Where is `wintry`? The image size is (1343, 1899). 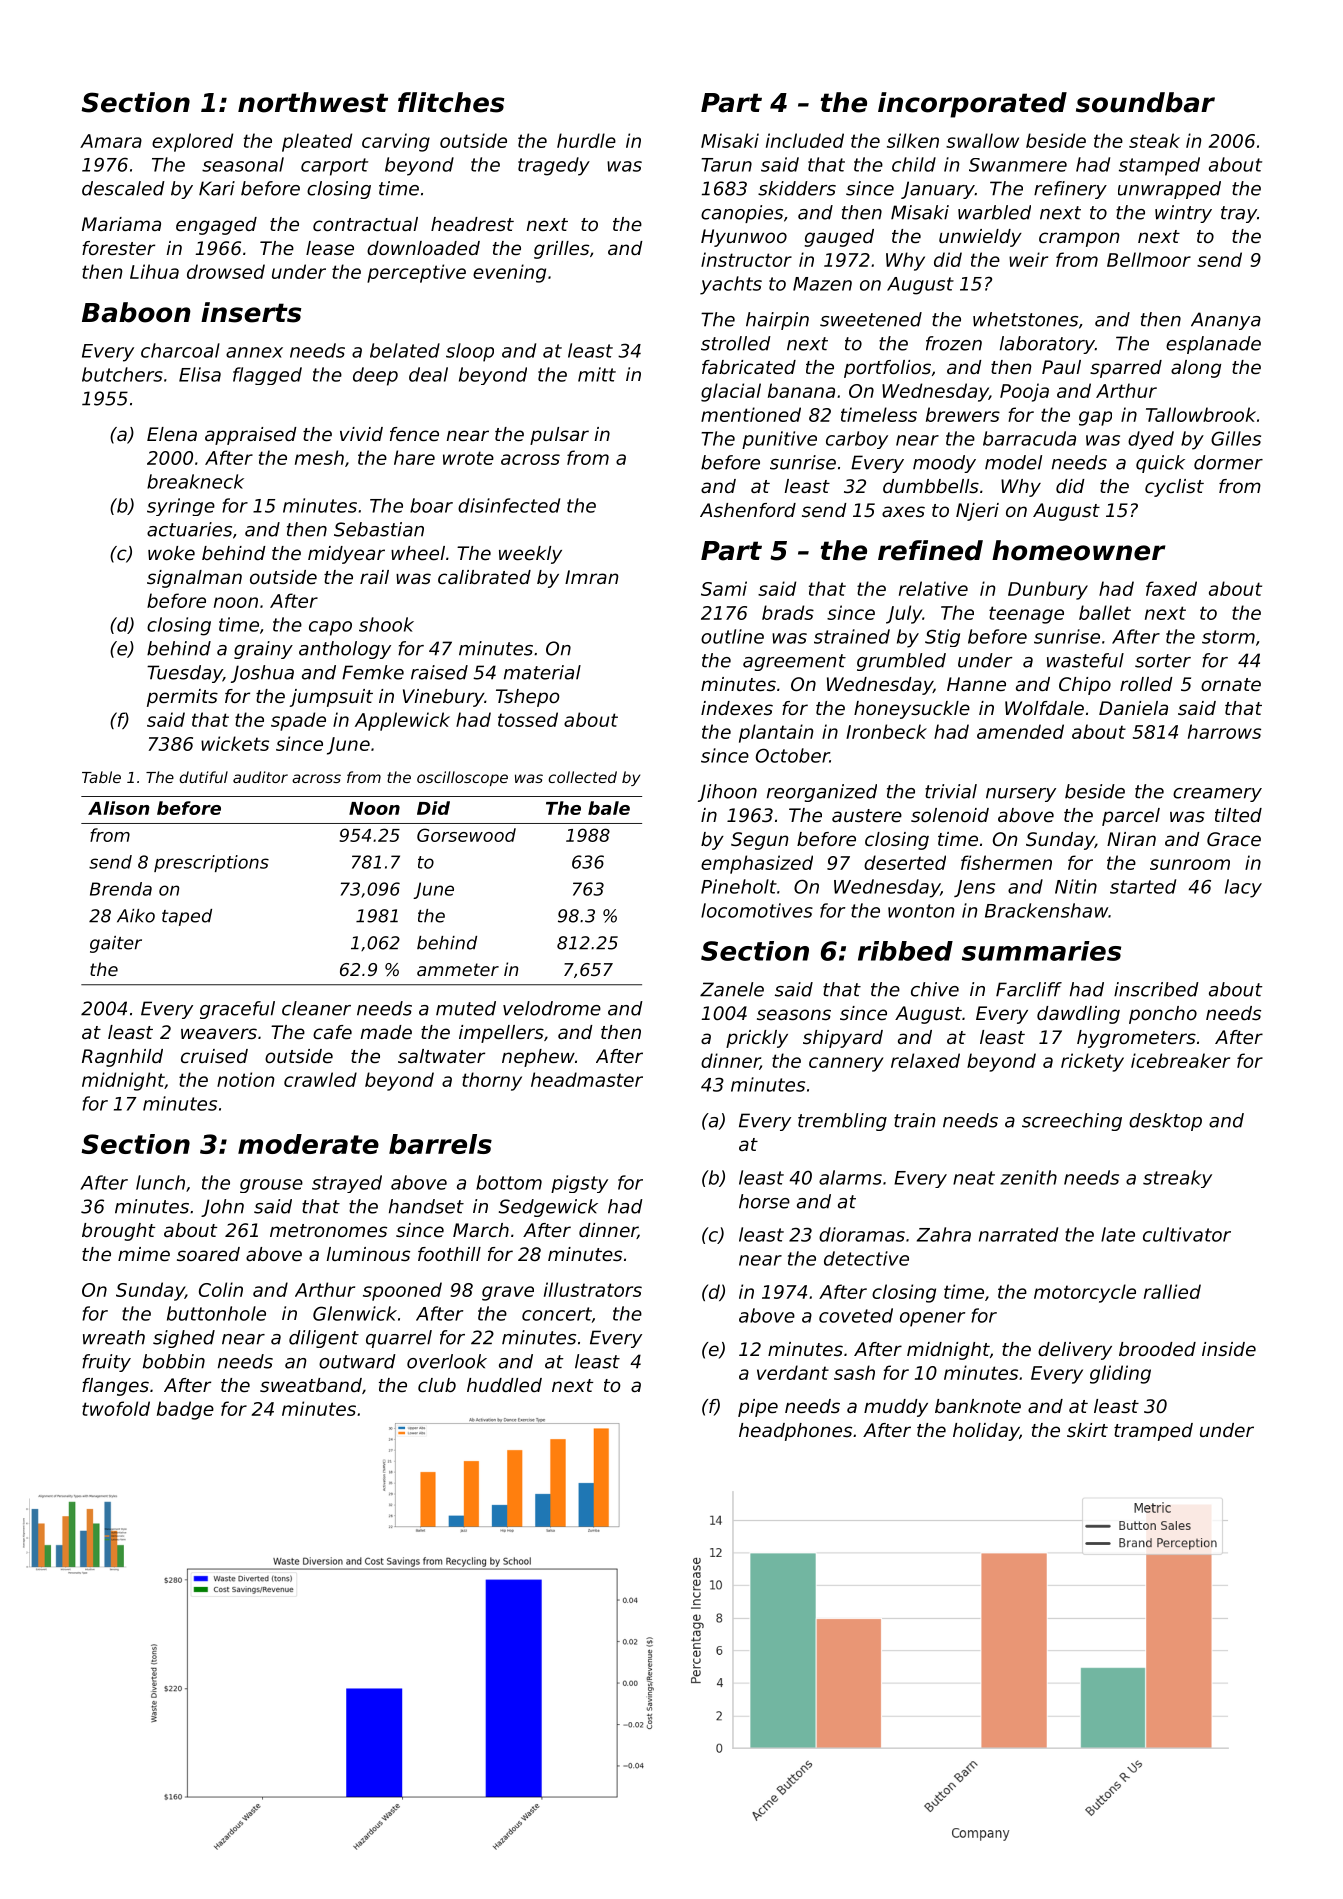
wintry is located at coordinates (1183, 214).
